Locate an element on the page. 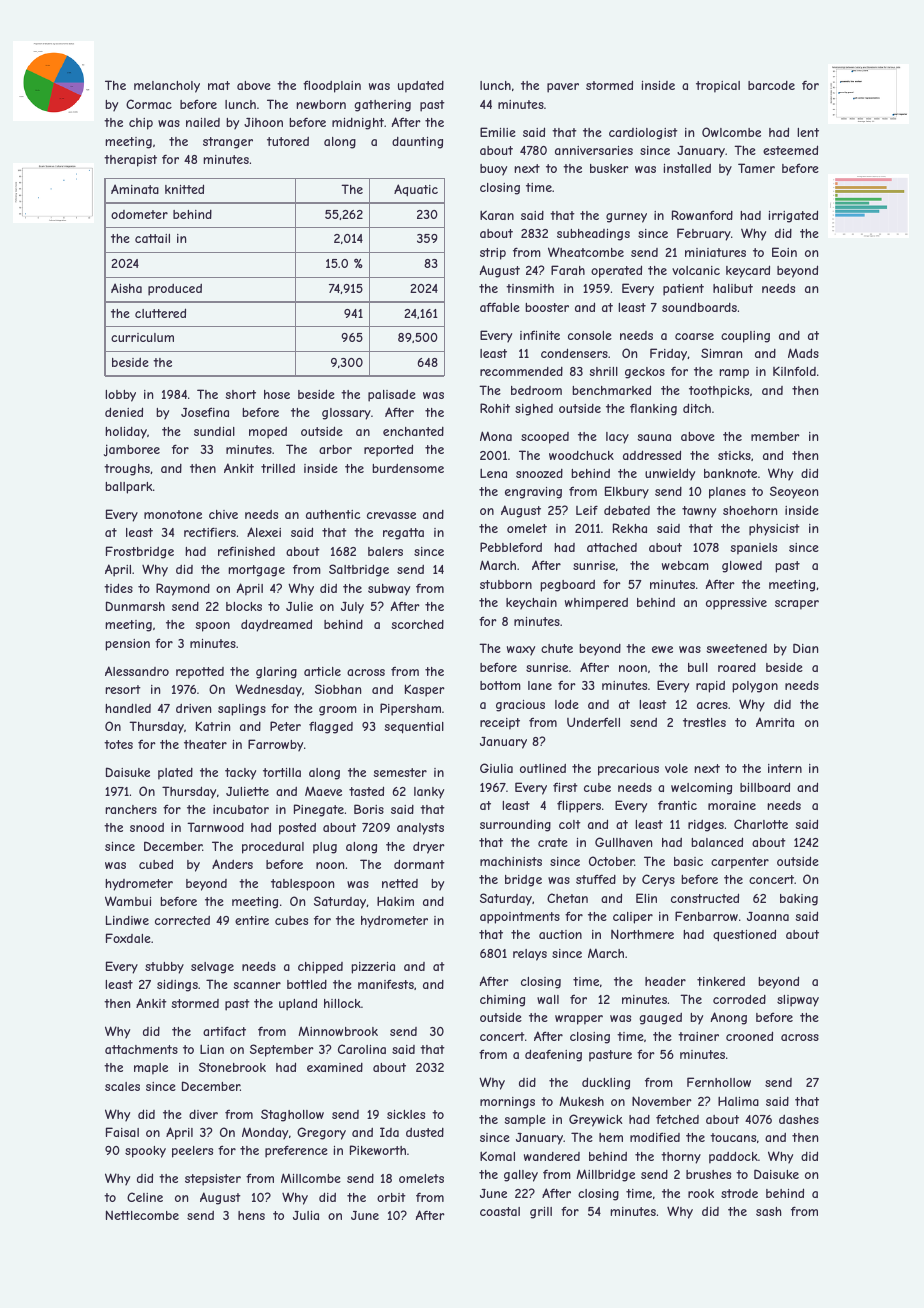 The width and height of the page is (924, 1308). artifact is located at coordinates (224, 1031).
